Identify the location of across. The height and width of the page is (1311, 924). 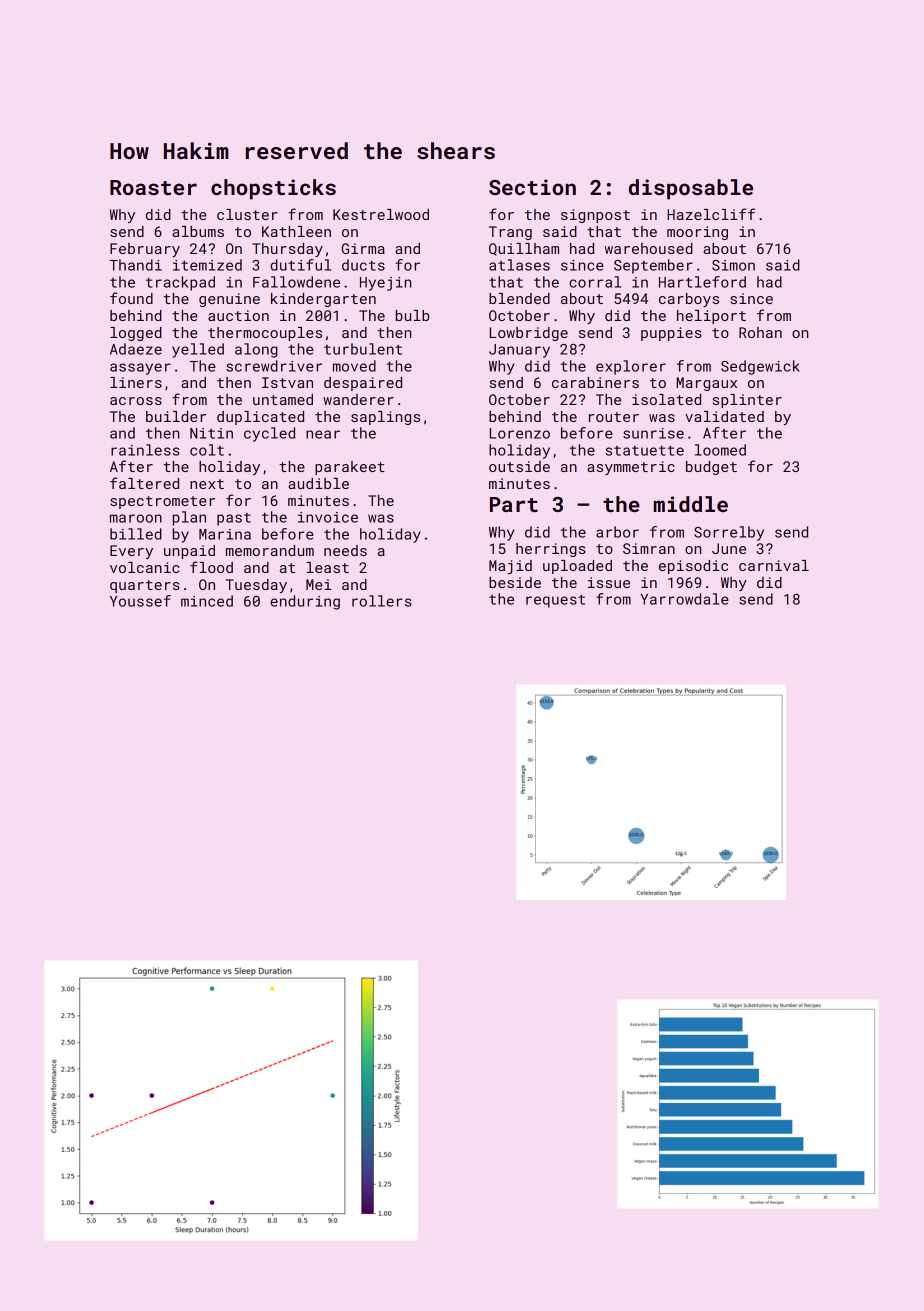
(136, 401).
